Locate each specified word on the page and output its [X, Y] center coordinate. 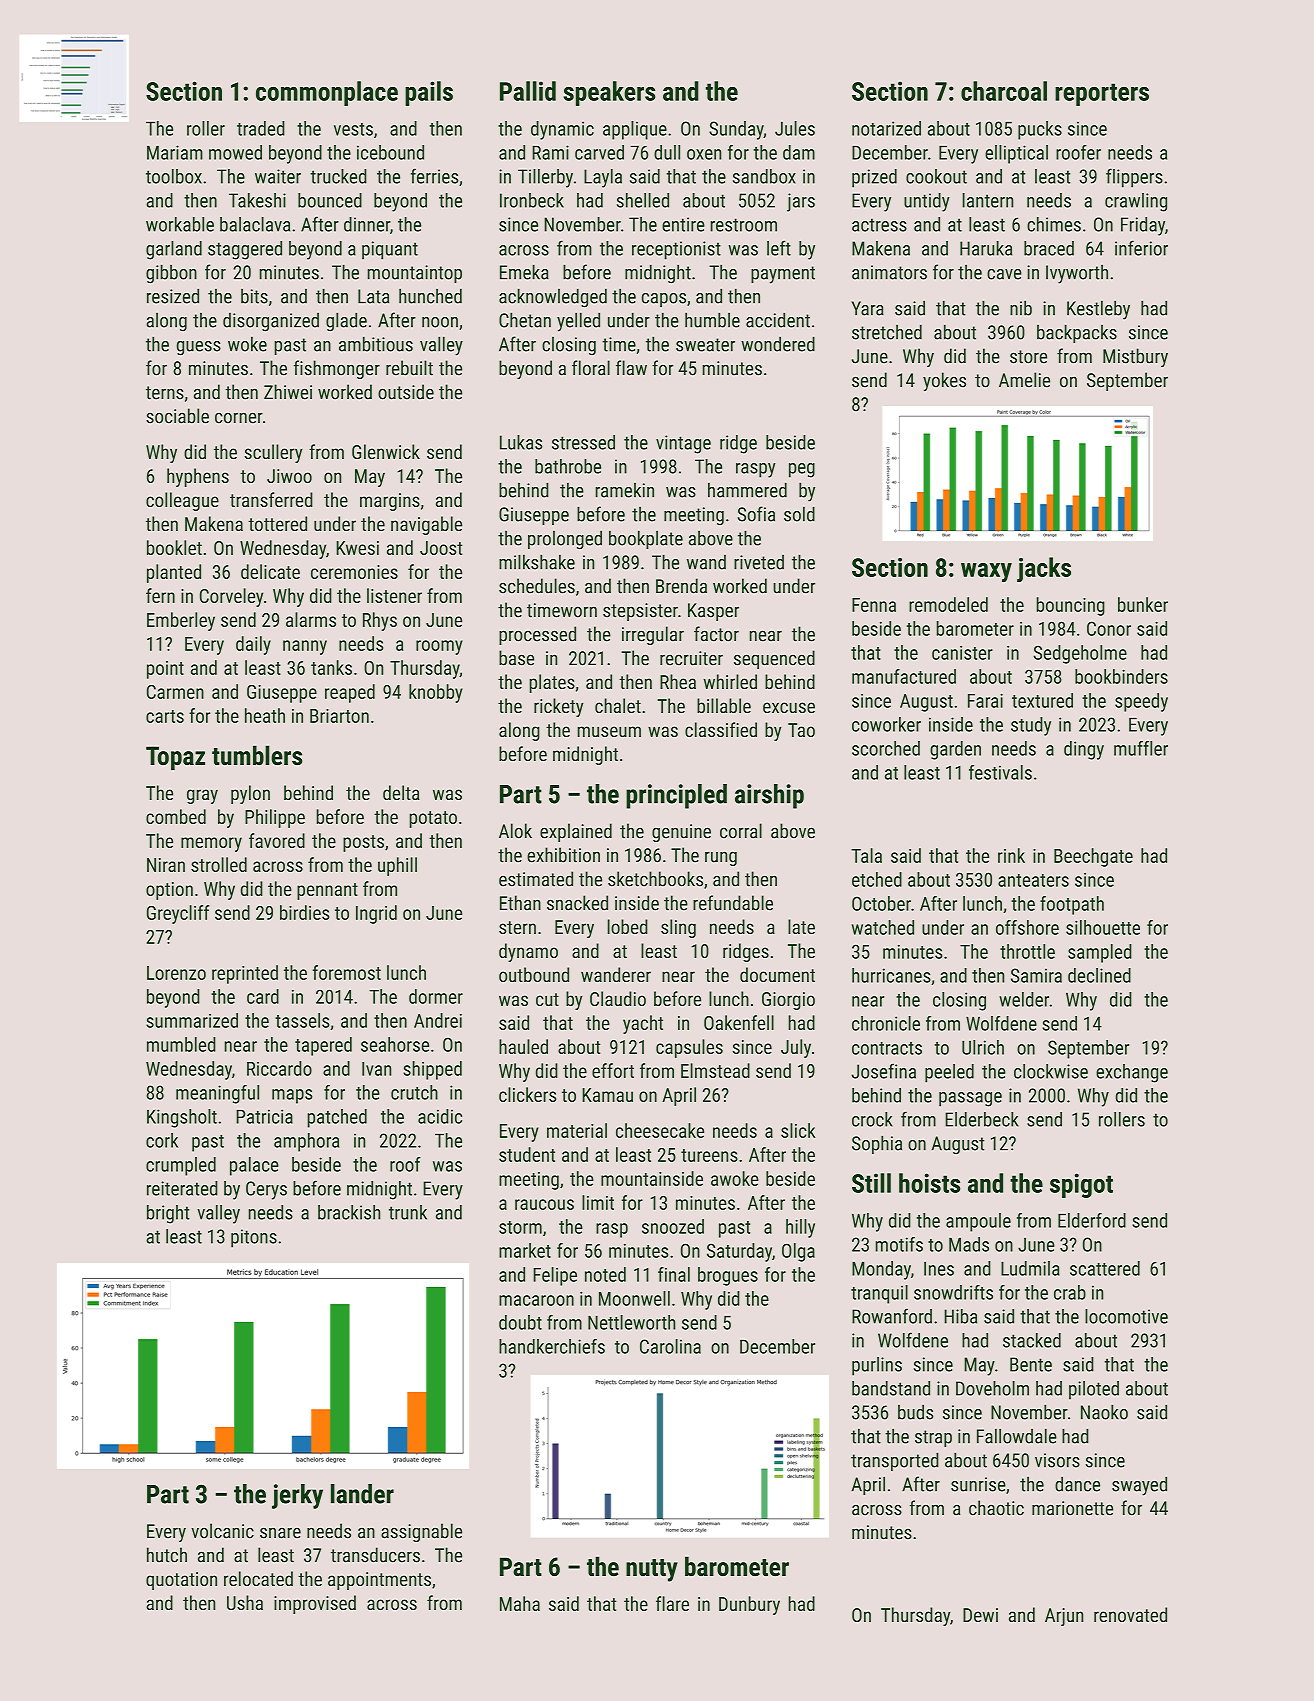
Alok [515, 831]
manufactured [904, 676]
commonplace [327, 93]
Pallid [528, 91]
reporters [1102, 94]
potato [433, 819]
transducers [375, 1555]
